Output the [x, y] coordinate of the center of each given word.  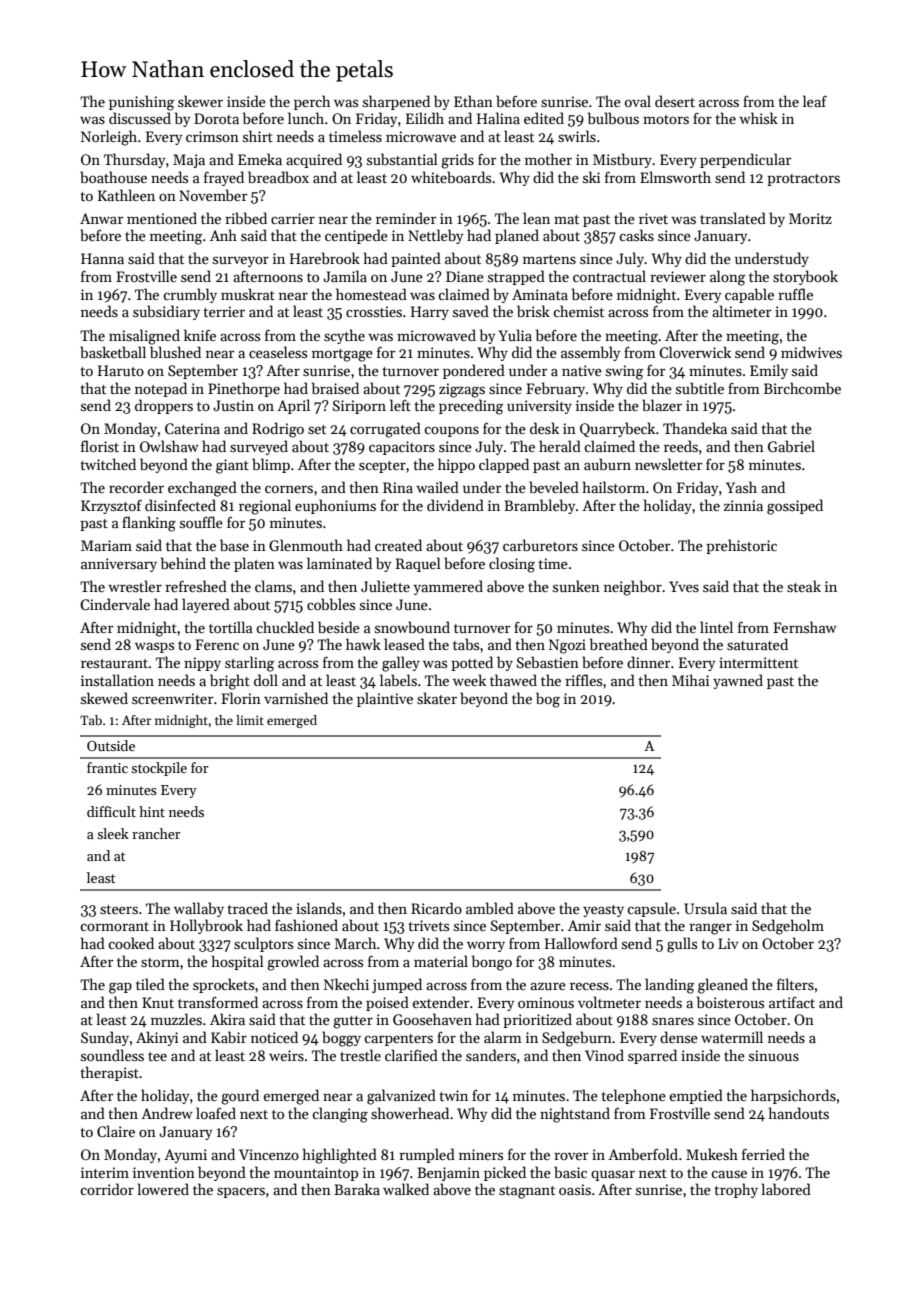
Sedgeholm [788, 927]
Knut [158, 1002]
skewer [200, 101]
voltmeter [609, 1002]
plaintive [385, 699]
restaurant [114, 663]
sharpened [396, 102]
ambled [490, 908]
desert [675, 101]
